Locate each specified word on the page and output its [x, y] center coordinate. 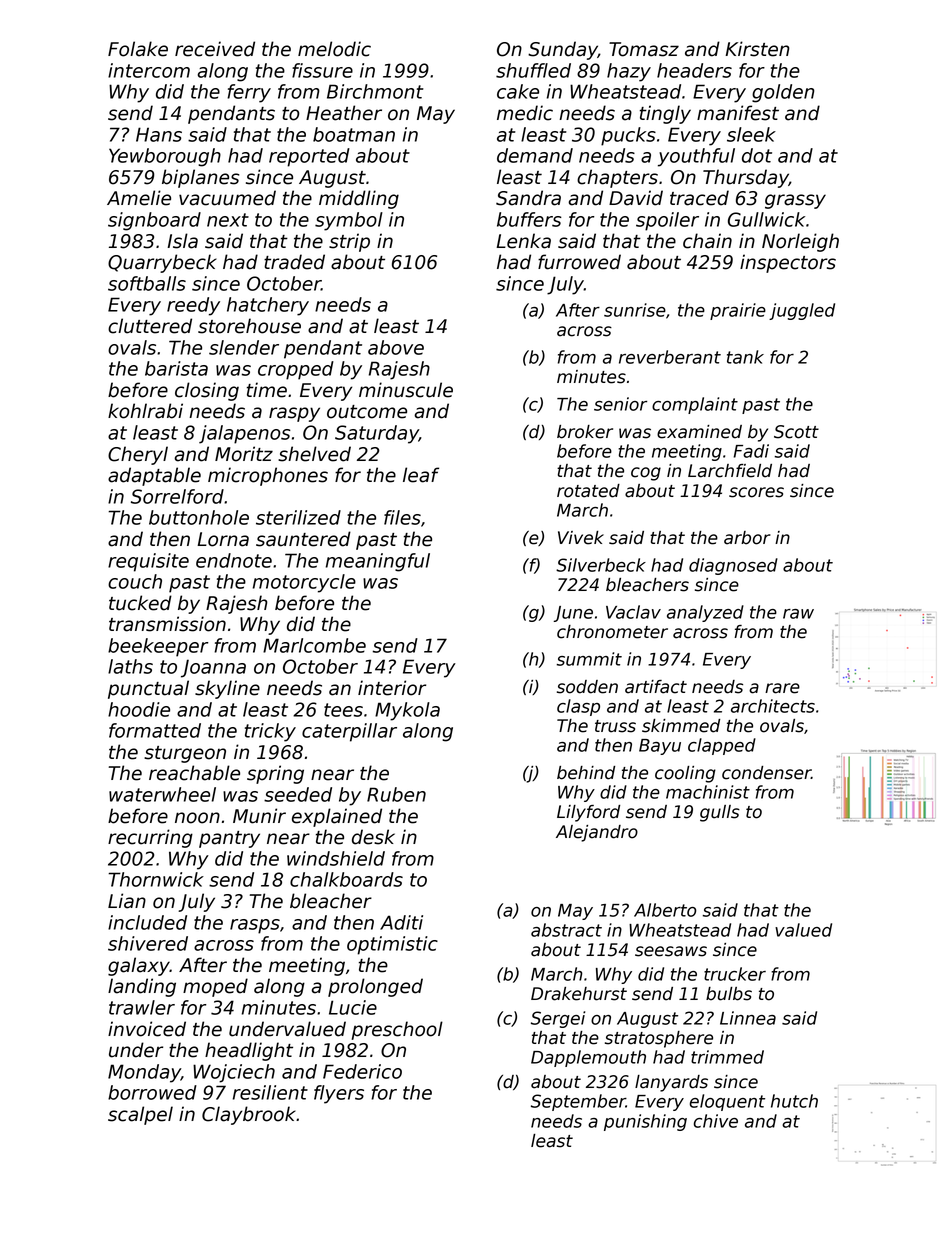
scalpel [140, 1115]
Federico [362, 1071]
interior [392, 688]
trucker [735, 974]
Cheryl [138, 455]
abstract [566, 930]
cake [518, 91]
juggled [802, 311]
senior [620, 404]
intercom [149, 70]
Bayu [660, 747]
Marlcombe [314, 645]
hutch [794, 1101]
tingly [665, 114]
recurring [150, 838]
